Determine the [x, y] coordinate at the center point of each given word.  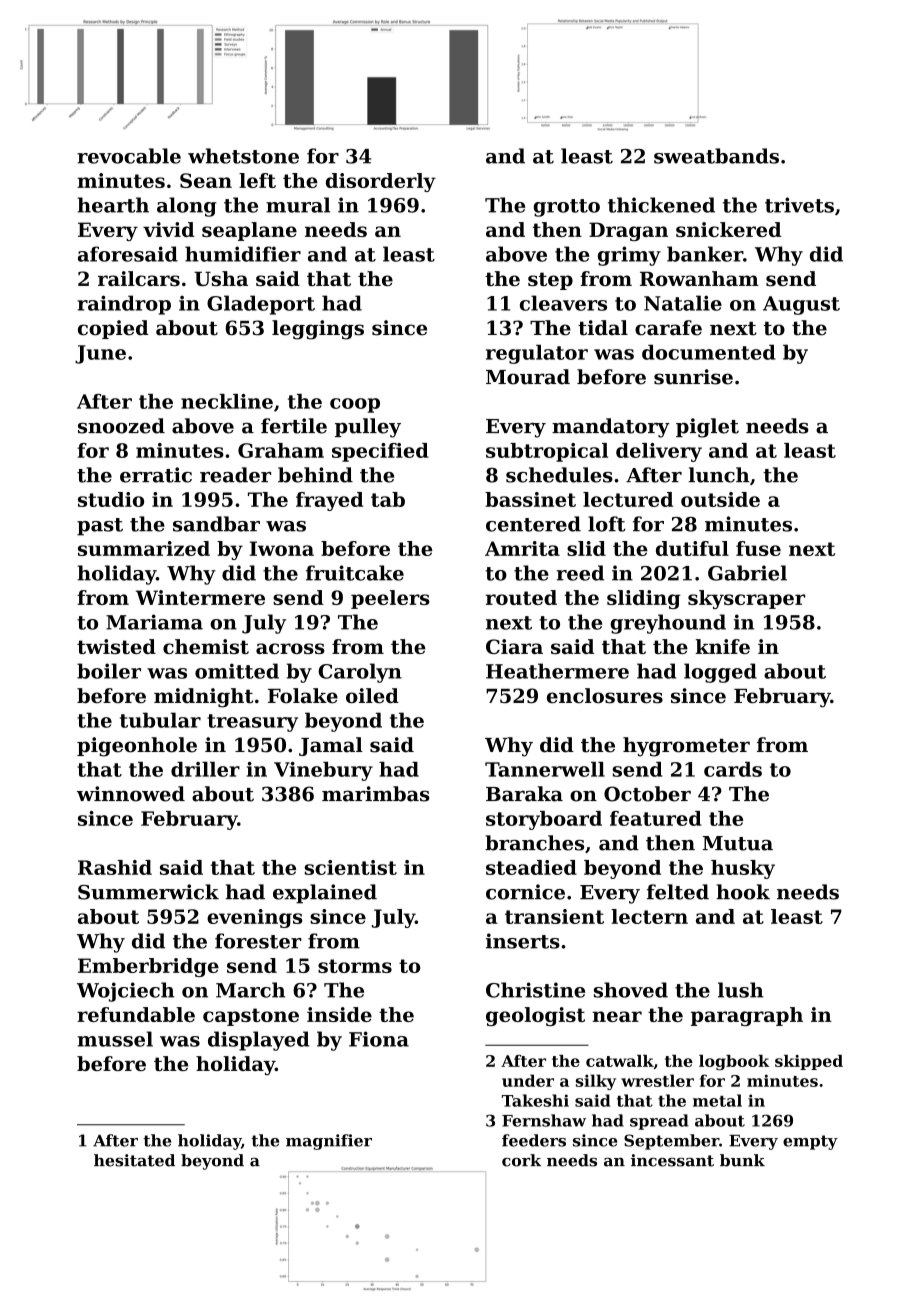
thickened [661, 205]
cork [521, 1160]
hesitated [134, 1160]
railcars [139, 278]
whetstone [243, 156]
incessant [672, 1160]
